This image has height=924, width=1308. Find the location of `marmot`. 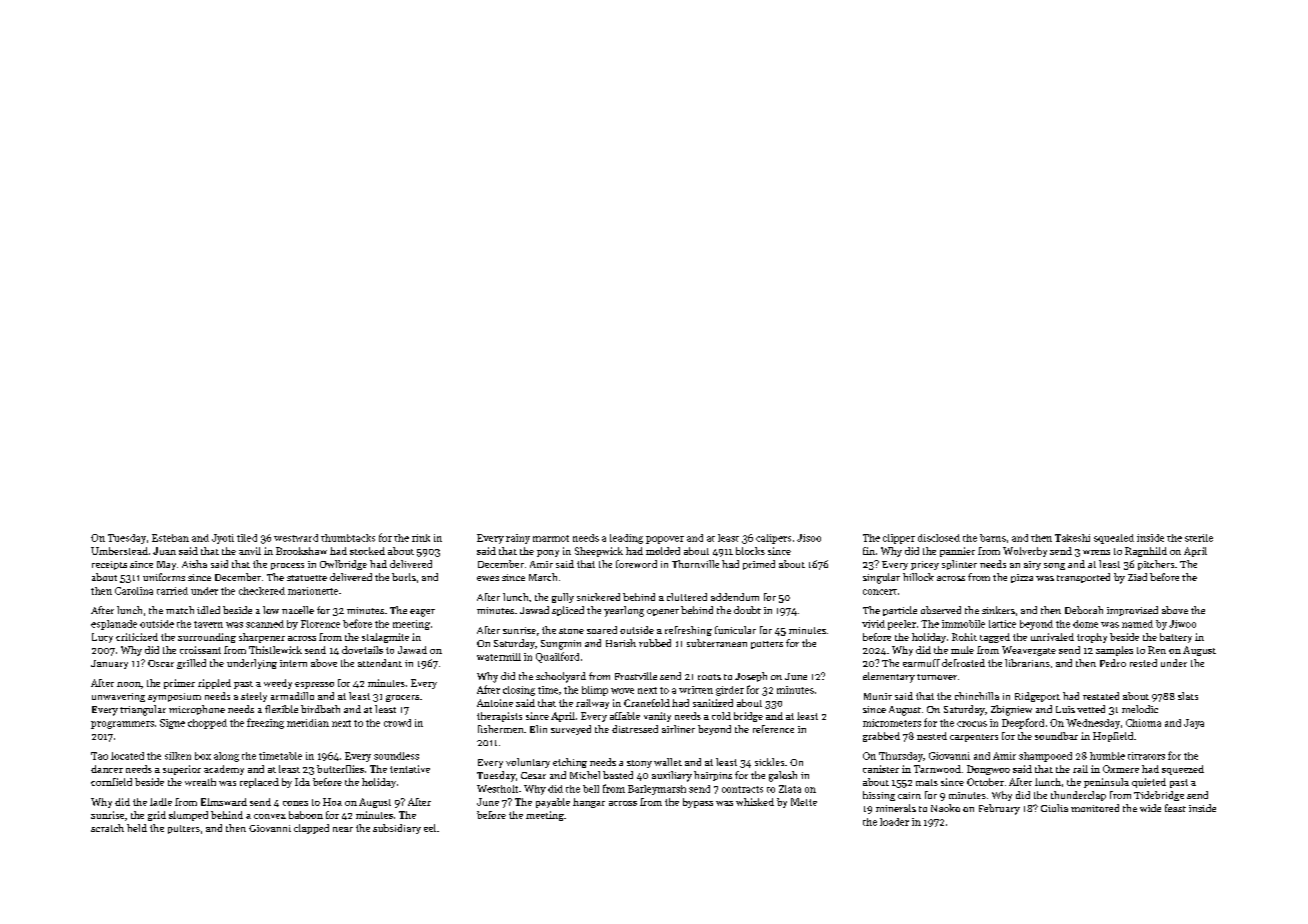

marmot is located at coordinates (551, 538).
